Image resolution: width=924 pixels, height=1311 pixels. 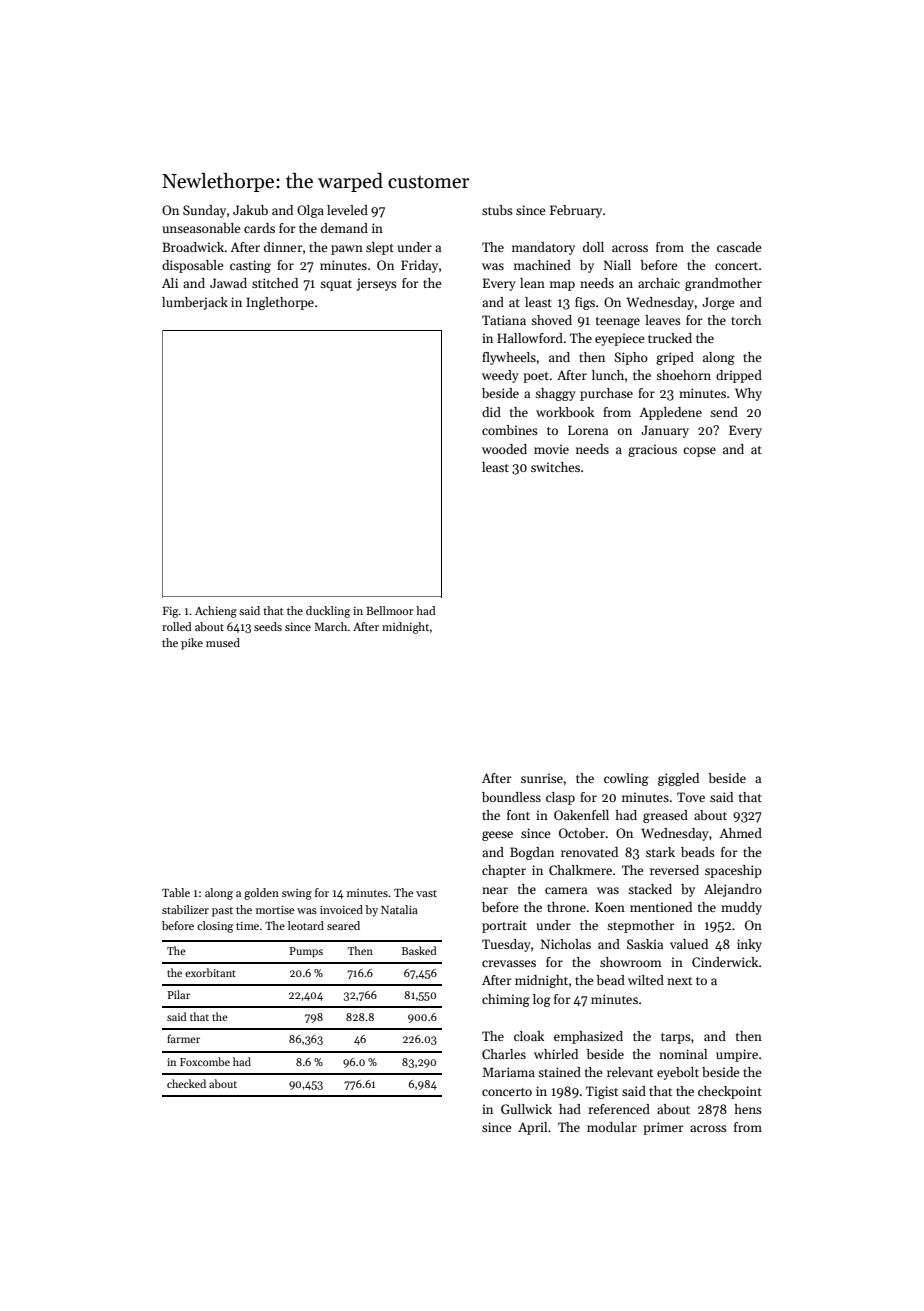 I want to click on giggled, so click(x=678, y=779).
